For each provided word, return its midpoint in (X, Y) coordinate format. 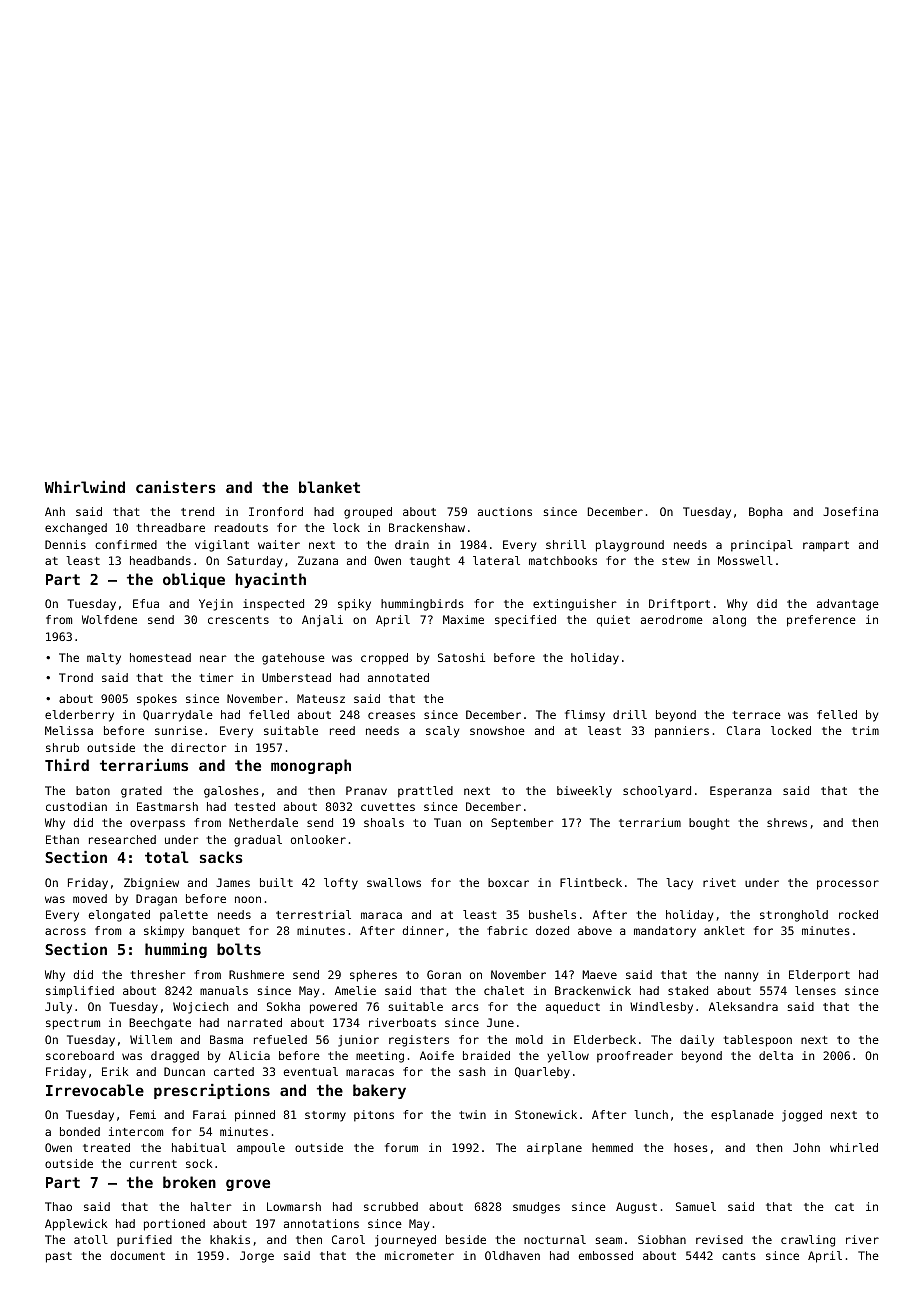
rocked (858, 914)
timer (217, 677)
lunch (651, 1114)
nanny (741, 977)
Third (67, 765)
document (137, 1255)
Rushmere (256, 974)
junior (358, 1041)
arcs (465, 1007)
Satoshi (461, 657)
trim (865, 730)
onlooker (318, 839)
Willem (151, 1039)
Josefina (850, 511)
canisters (176, 487)
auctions (505, 511)
